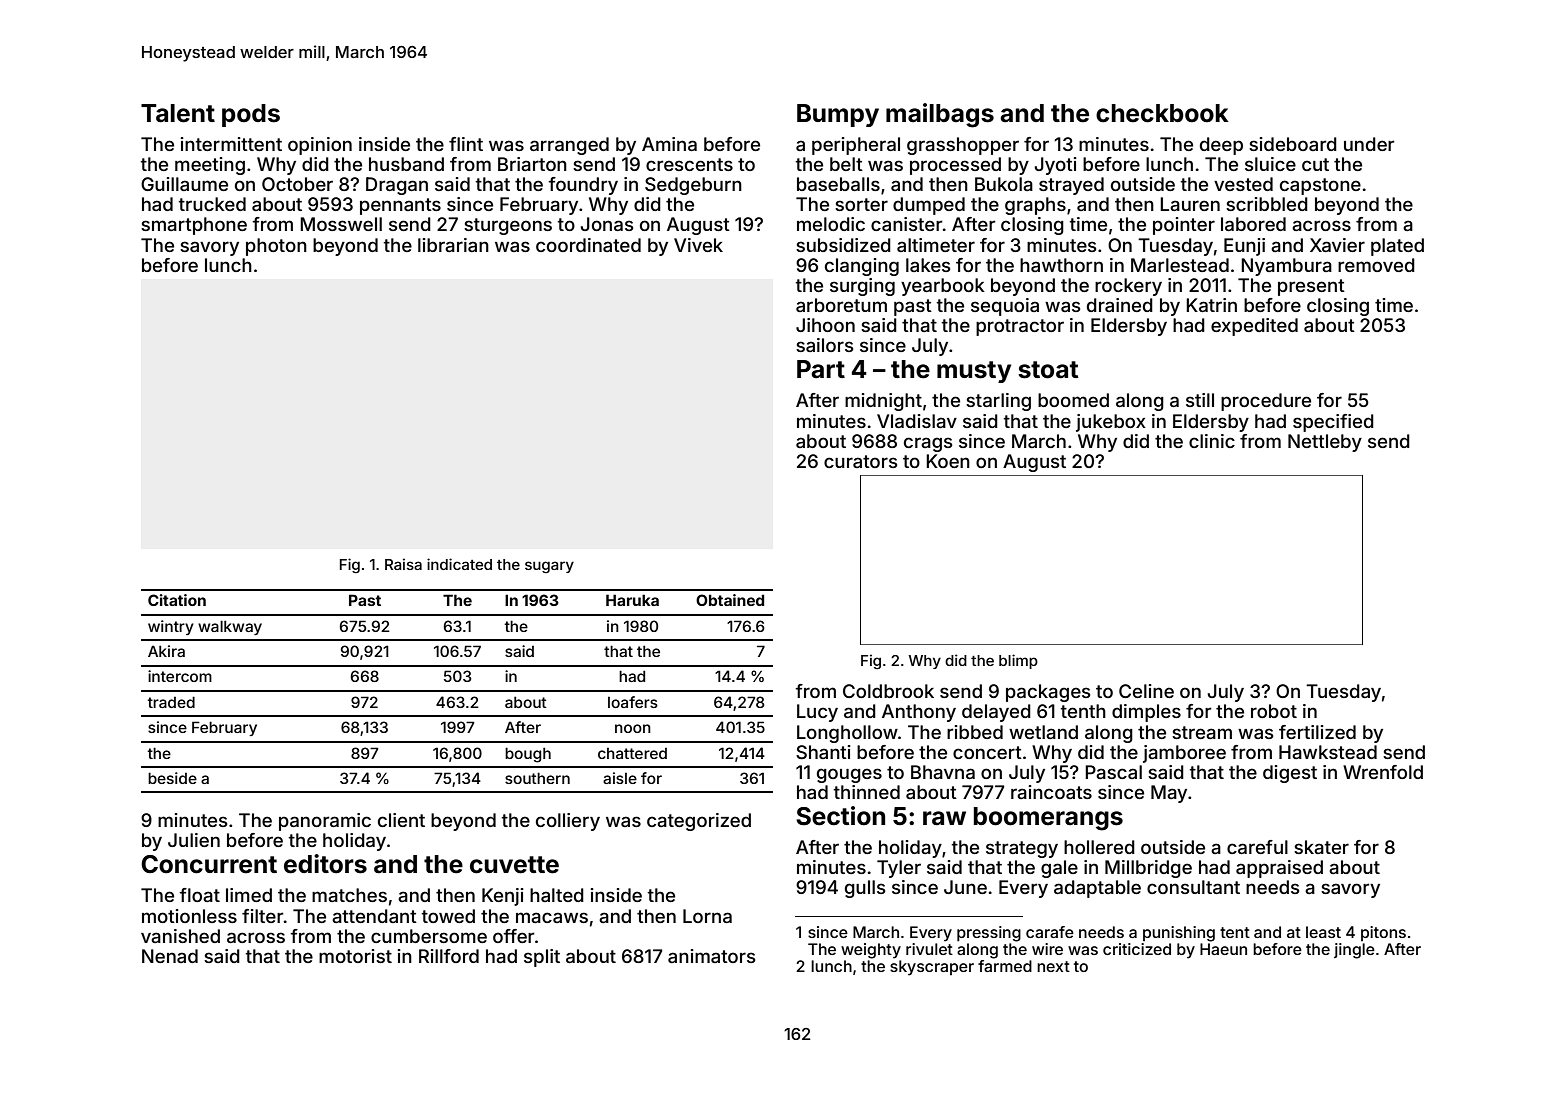  I want to click on indicated, so click(459, 564).
